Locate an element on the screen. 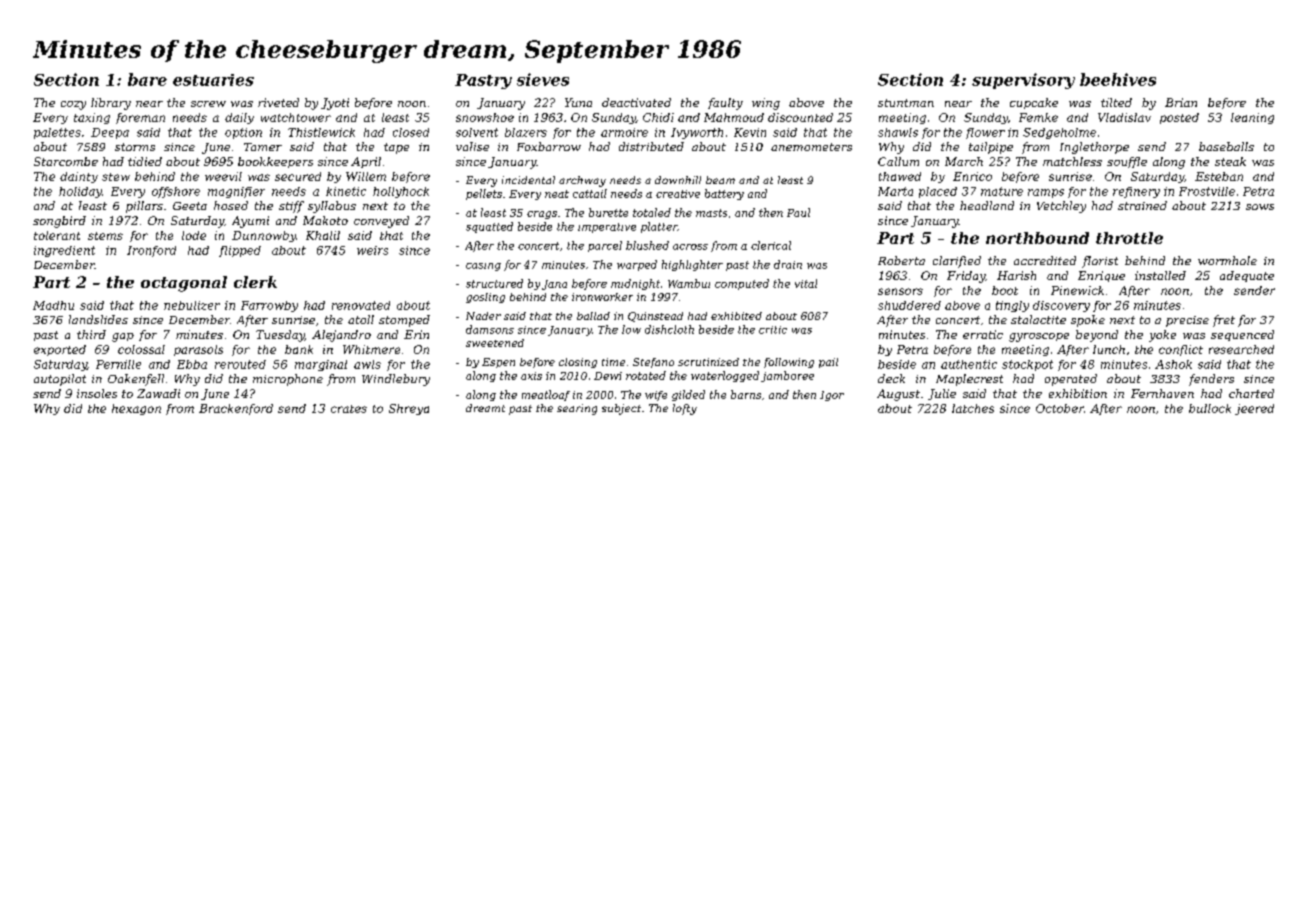  Ivyworth is located at coordinates (697, 133).
